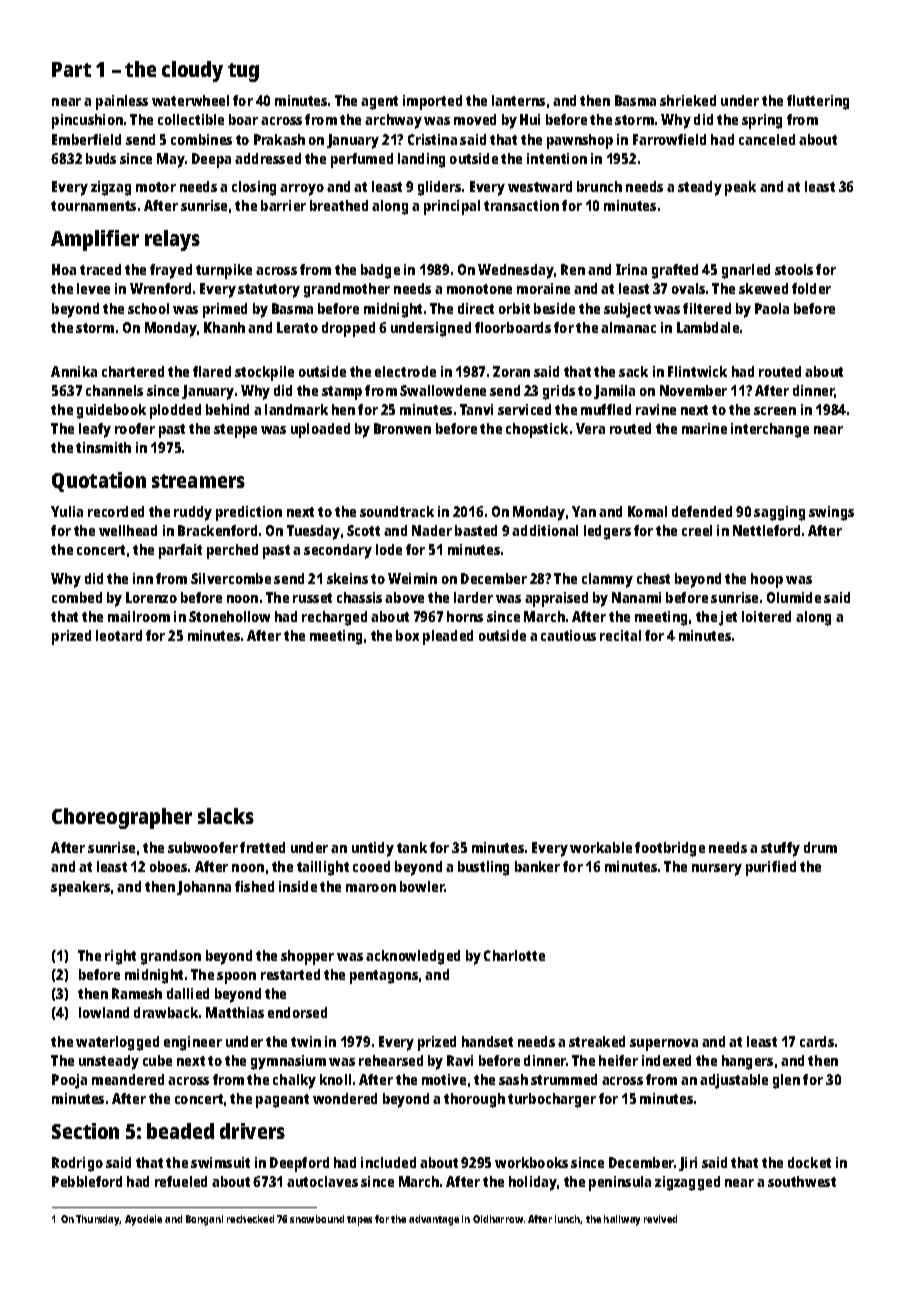  I want to click on Nettleford, so click(766, 530).
